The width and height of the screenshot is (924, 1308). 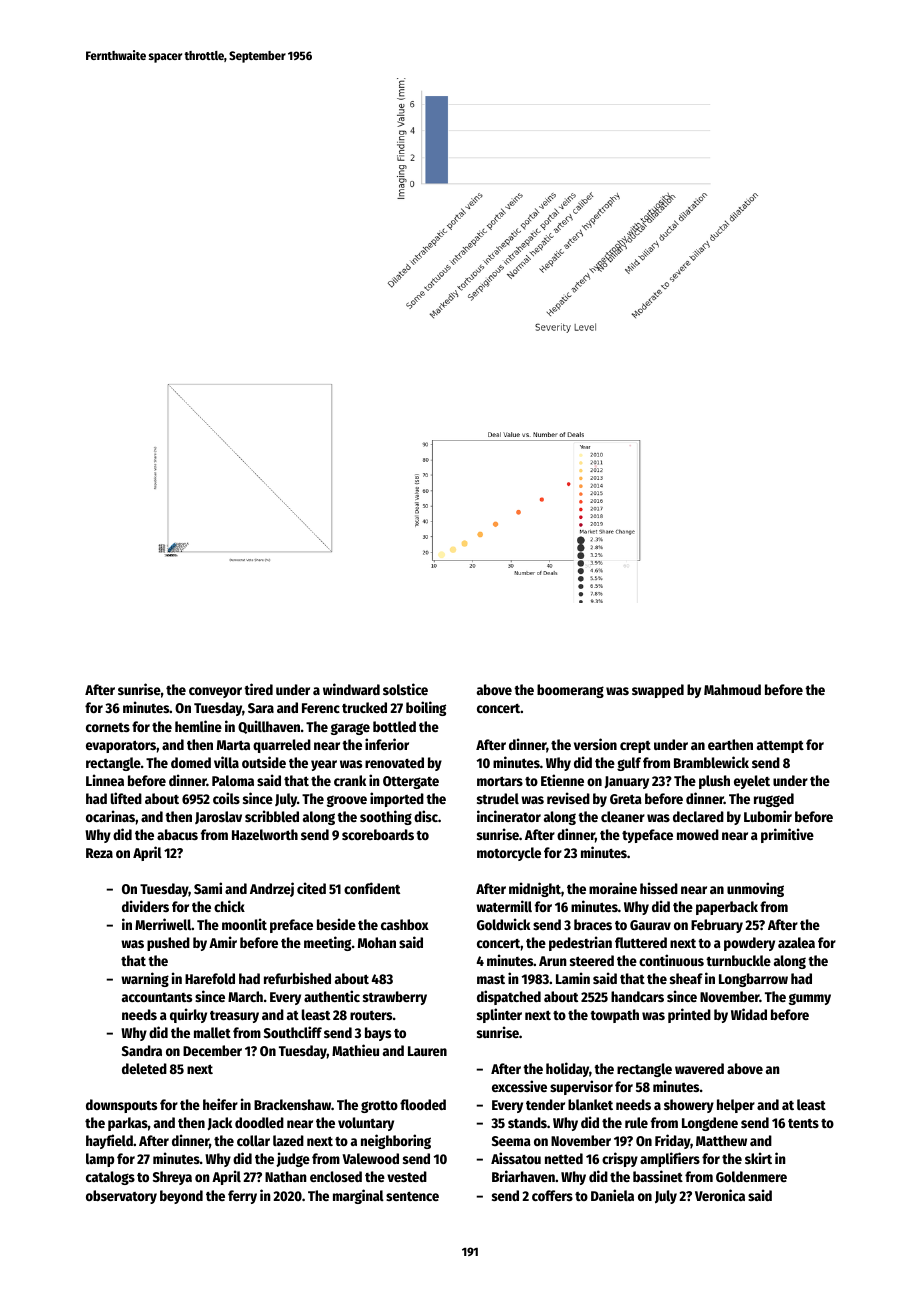 I want to click on conveyor, so click(x=215, y=692).
